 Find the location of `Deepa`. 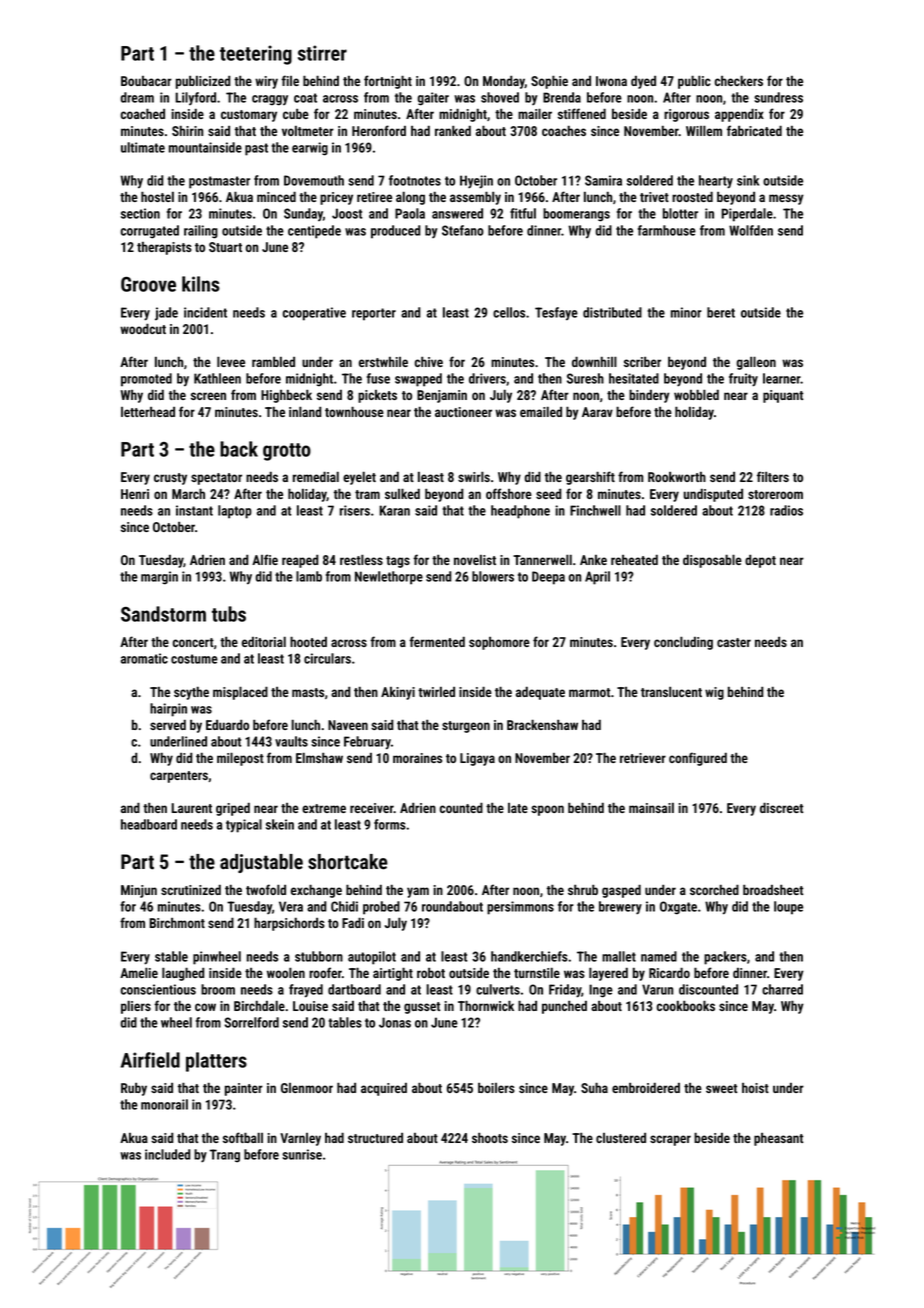

Deepa is located at coordinates (548, 578).
